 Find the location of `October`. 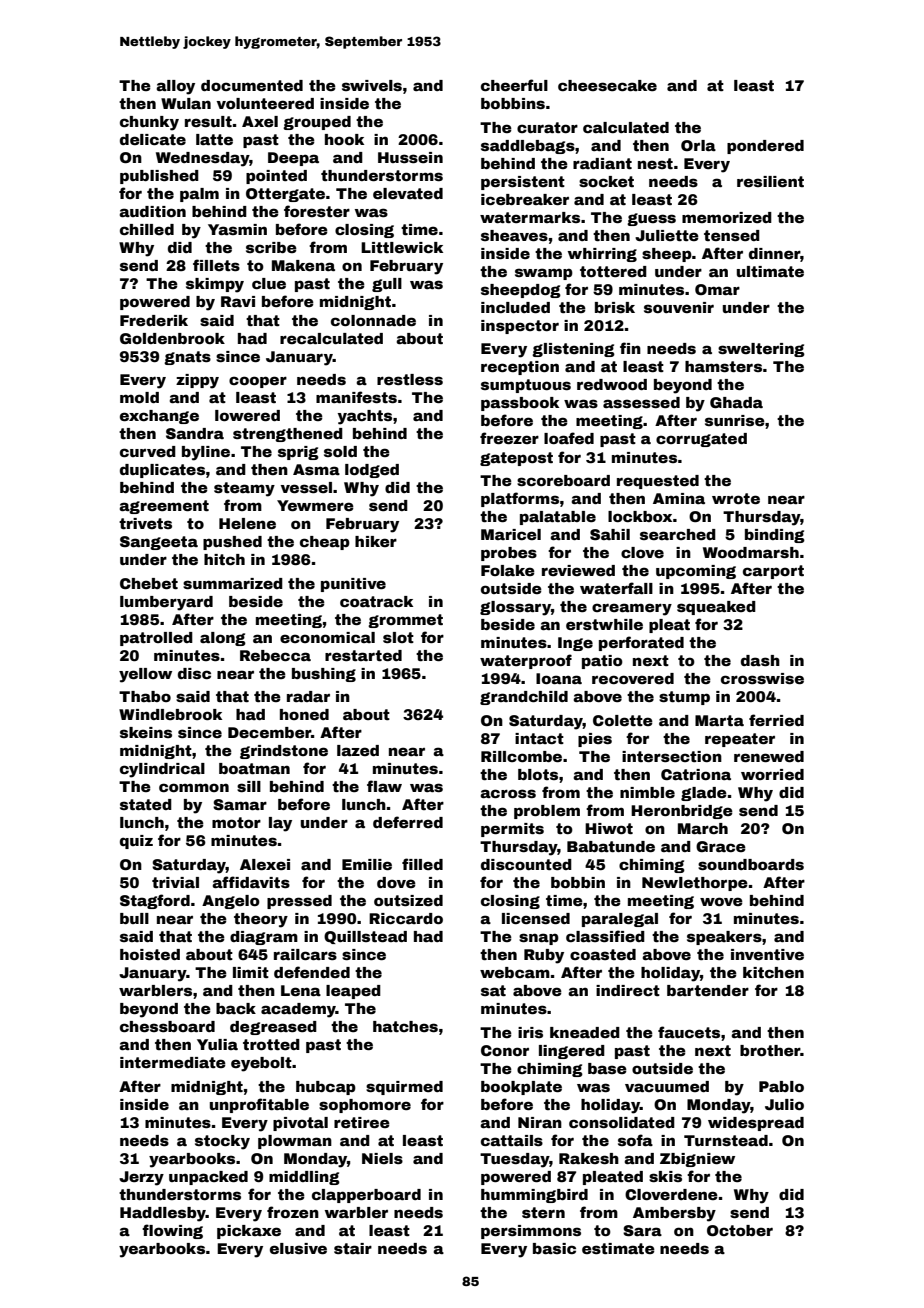

October is located at coordinates (740, 1230).
